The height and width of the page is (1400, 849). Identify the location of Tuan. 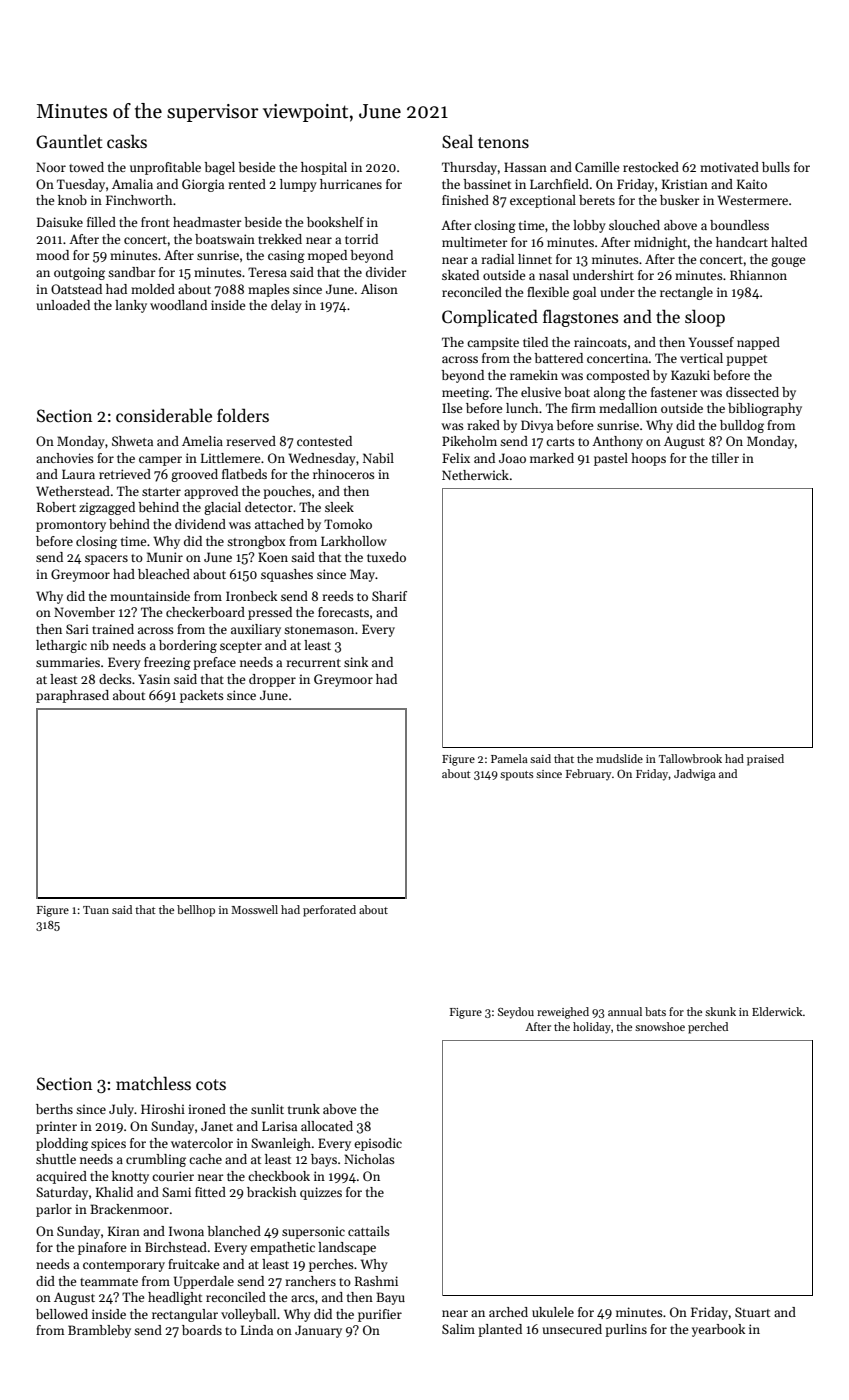
(96, 910).
